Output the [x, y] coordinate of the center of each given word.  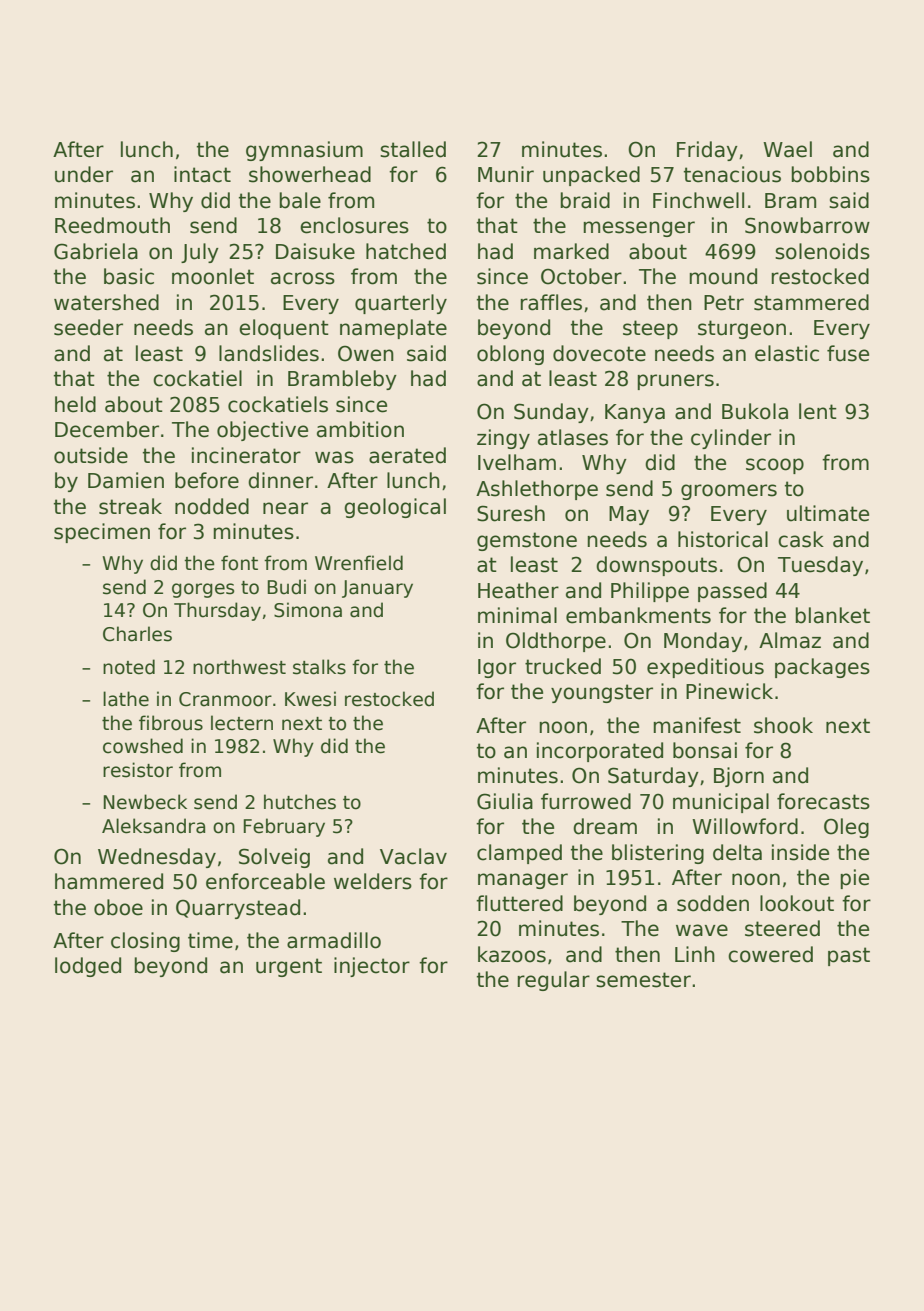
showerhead [310, 174]
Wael [787, 149]
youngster [602, 693]
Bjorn [739, 777]
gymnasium [304, 151]
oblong [510, 355]
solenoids [822, 251]
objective [262, 431]
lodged [88, 967]
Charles [137, 634]
